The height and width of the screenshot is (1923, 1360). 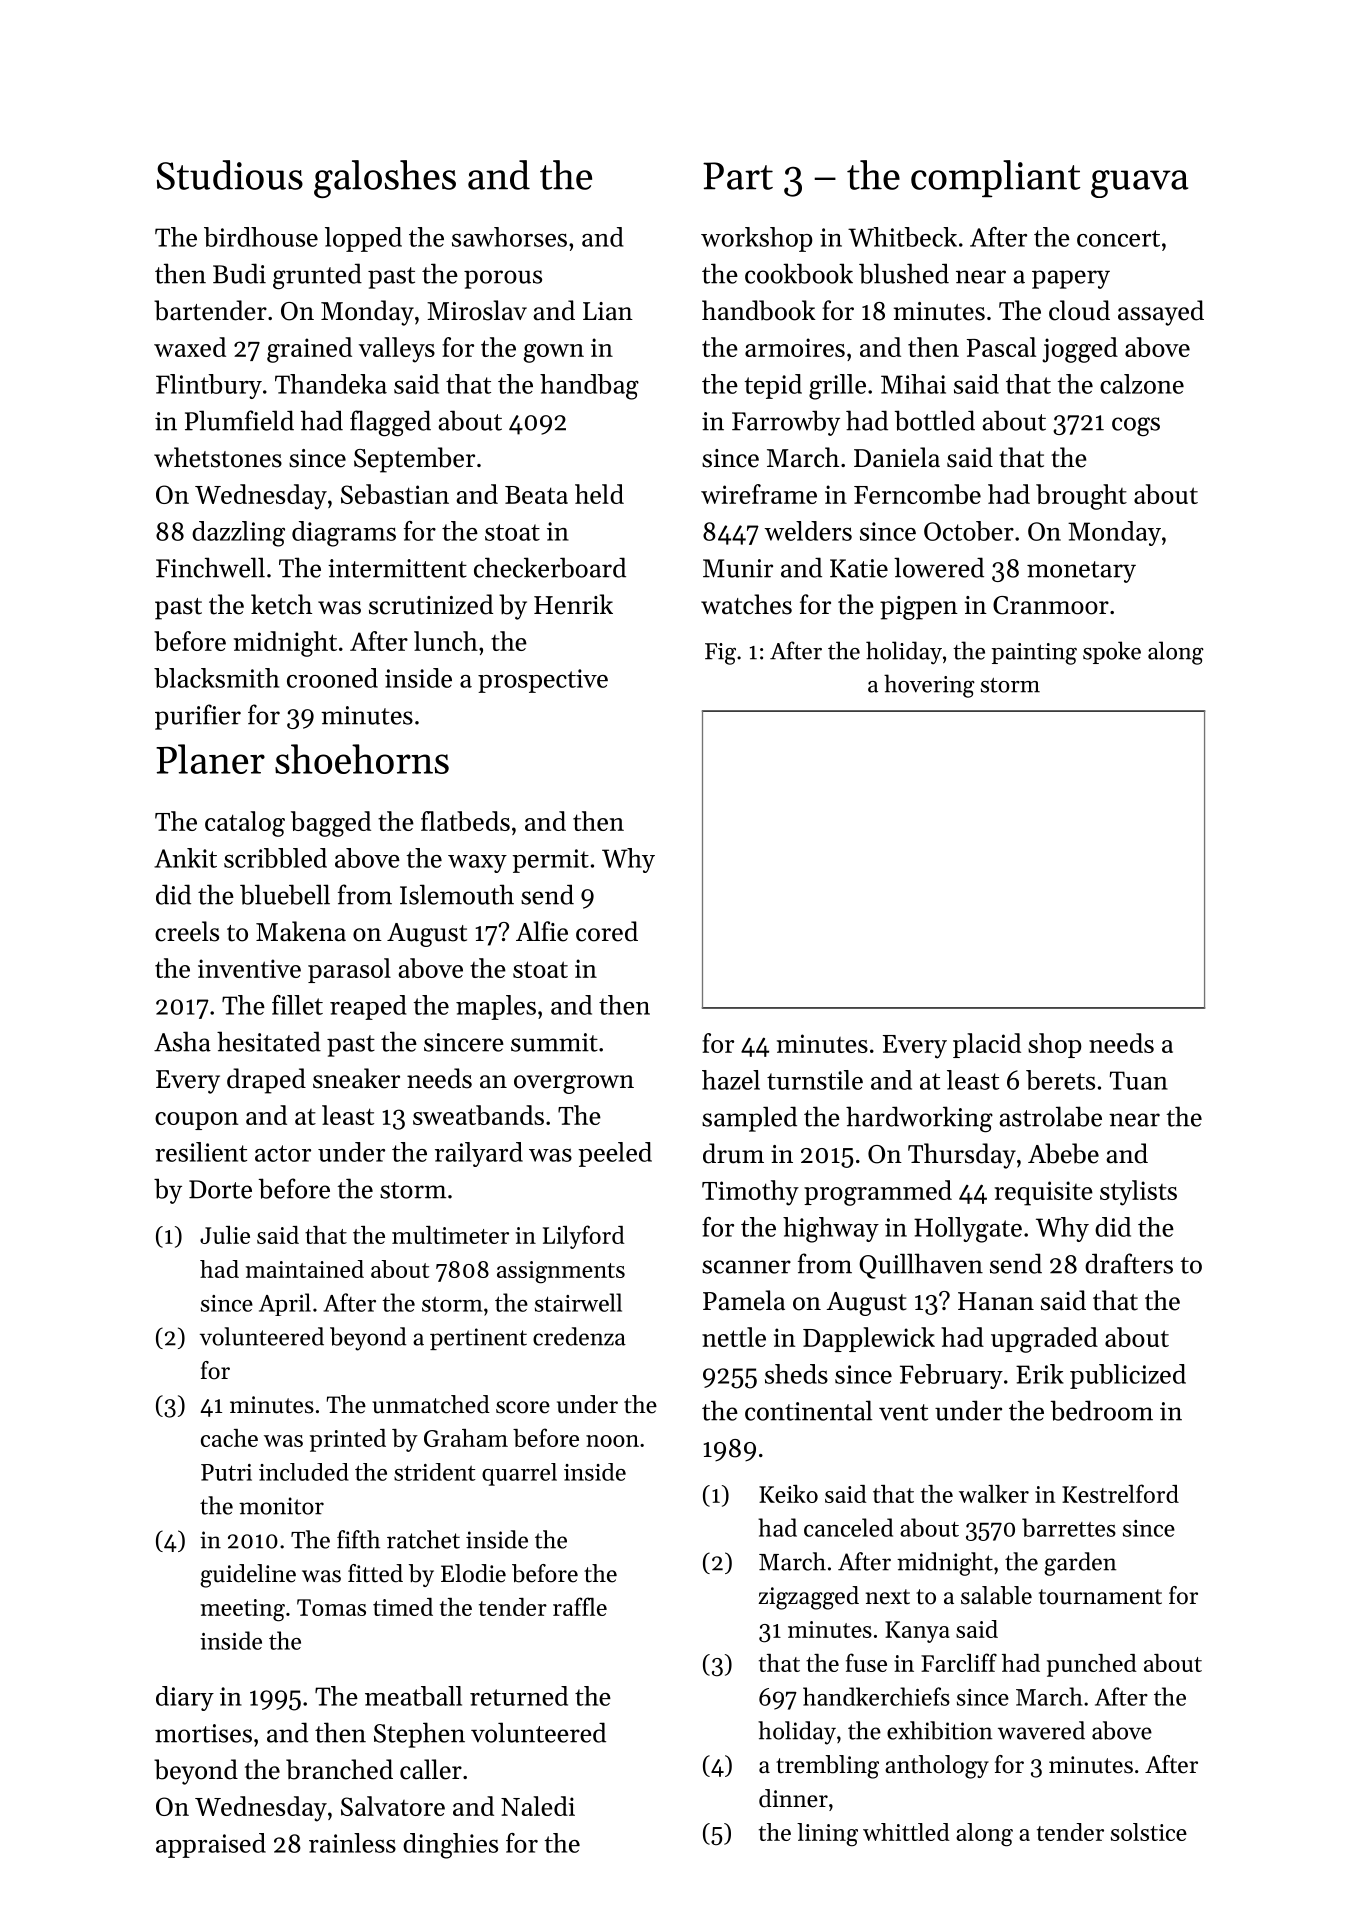 What do you see at coordinates (363, 239) in the screenshot?
I see `lopped` at bounding box center [363, 239].
